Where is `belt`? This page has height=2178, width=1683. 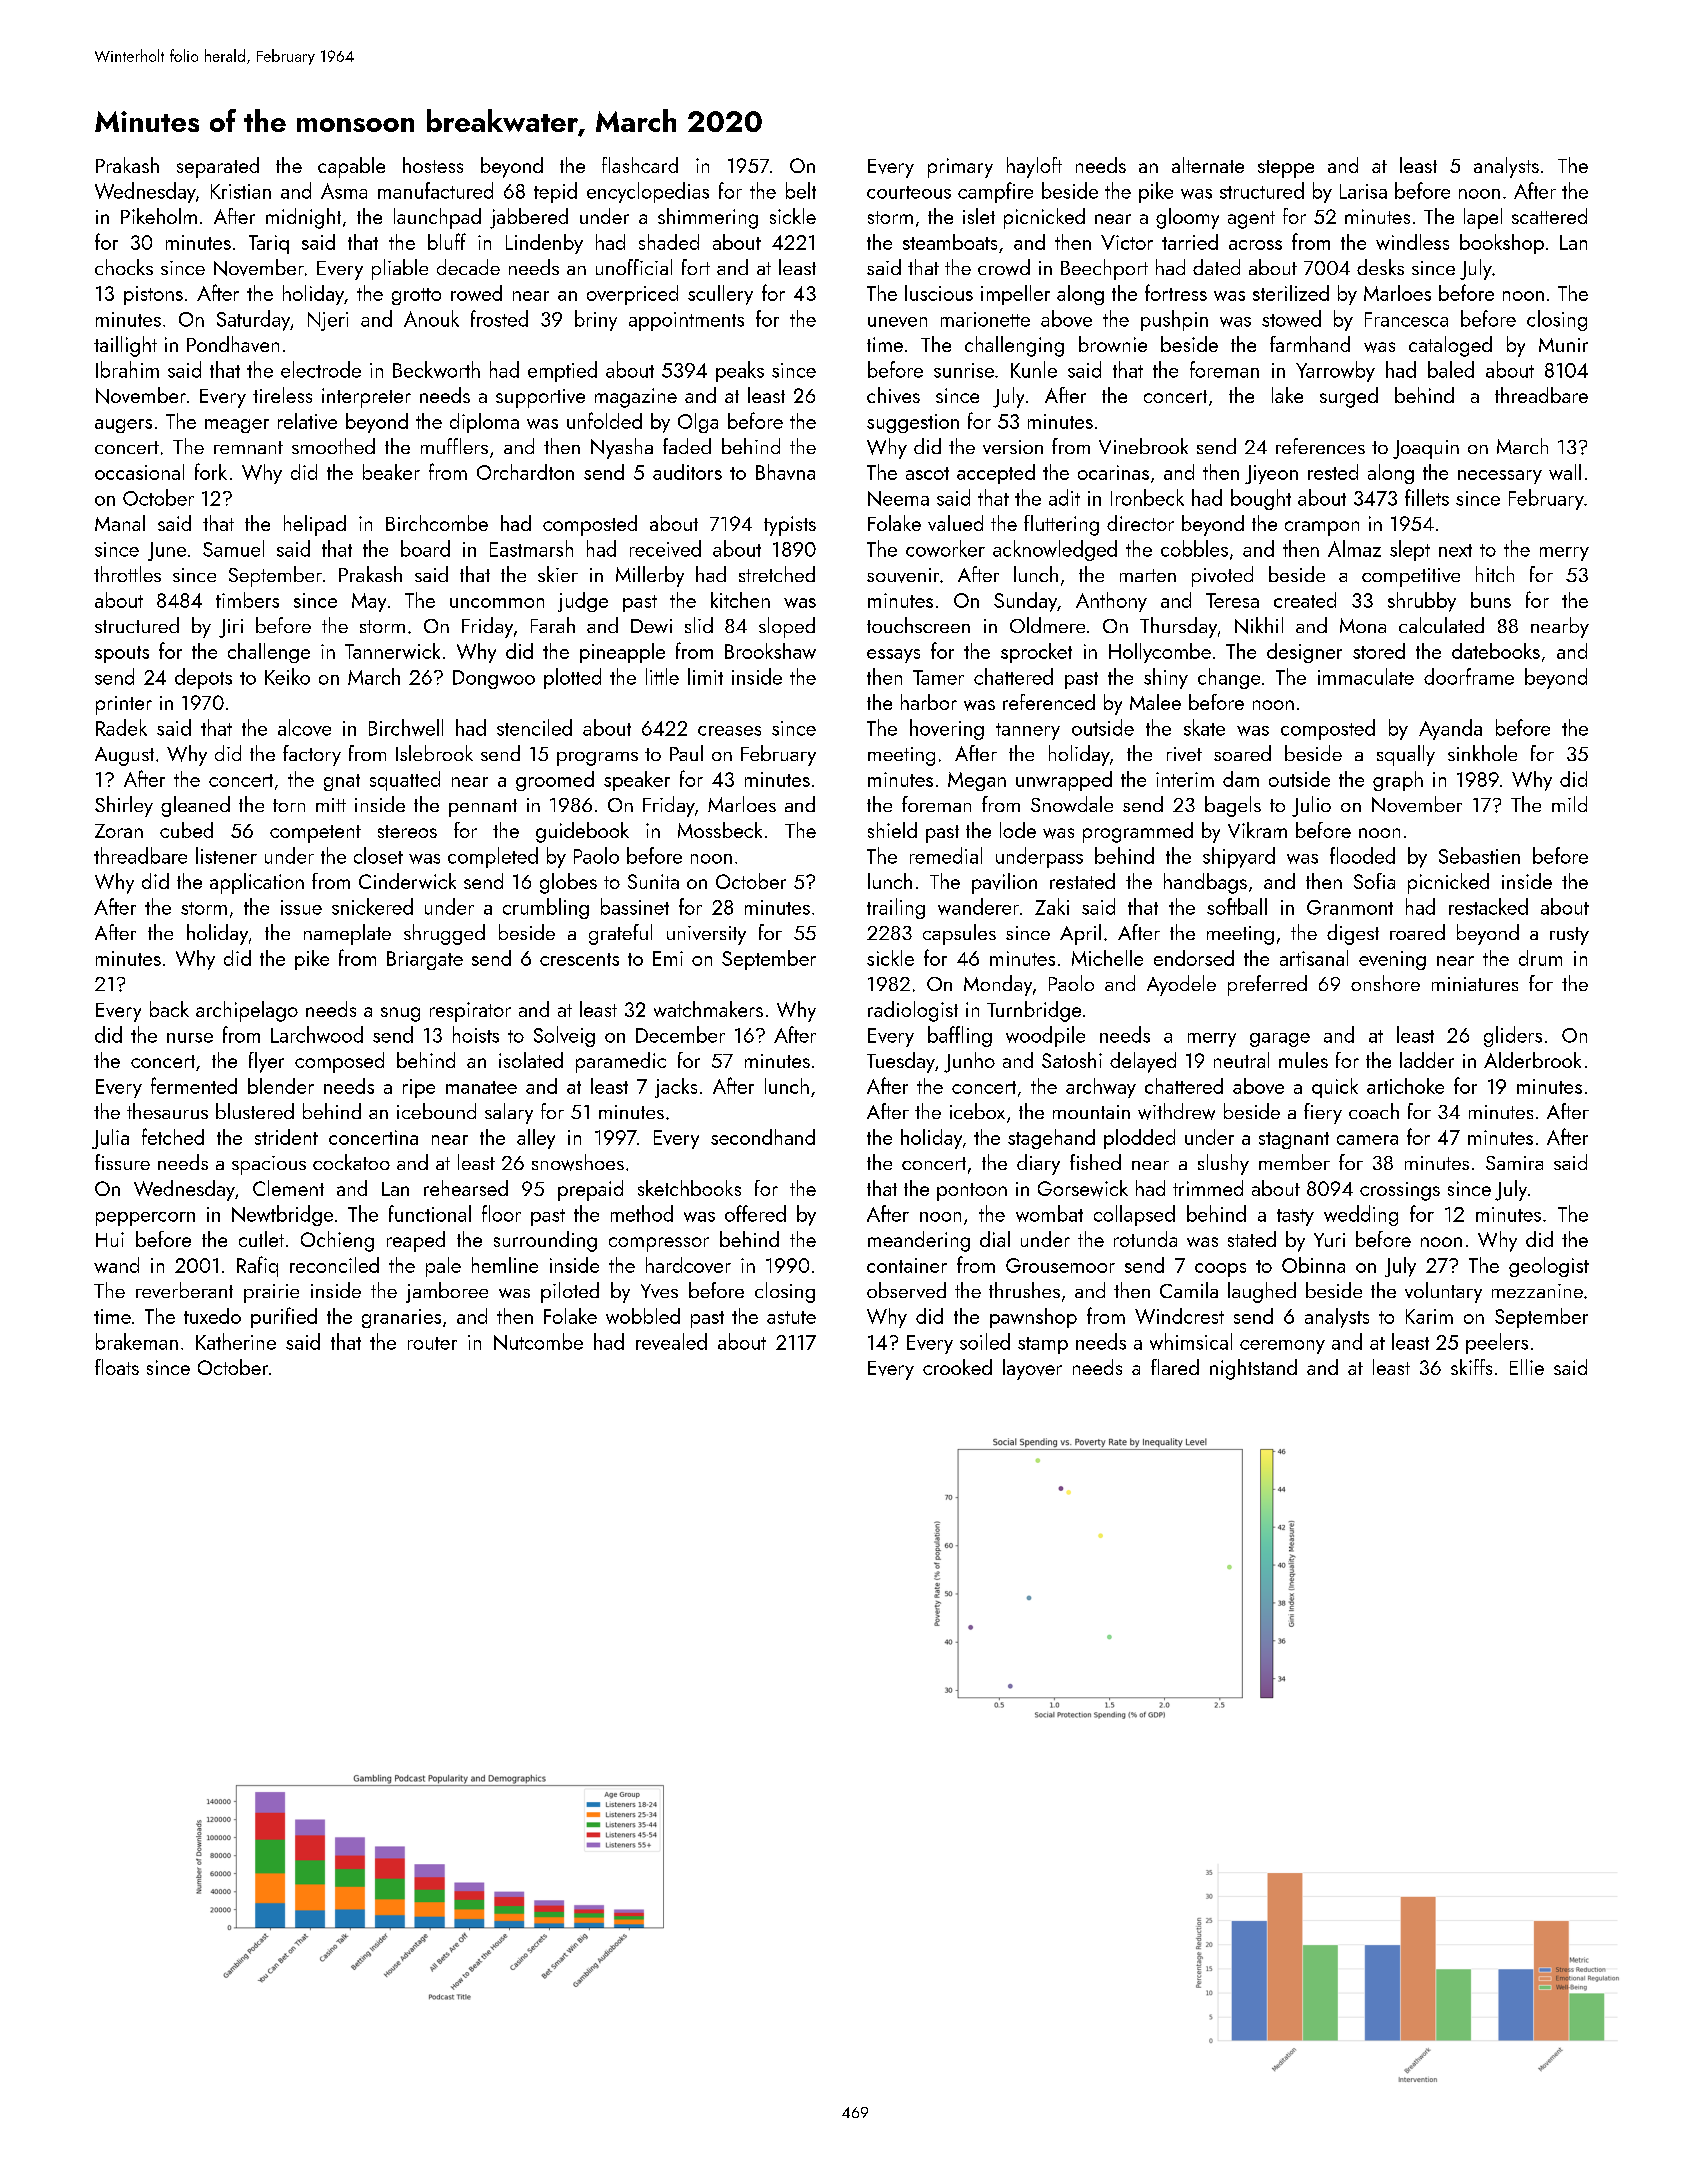
belt is located at coordinates (801, 190).
